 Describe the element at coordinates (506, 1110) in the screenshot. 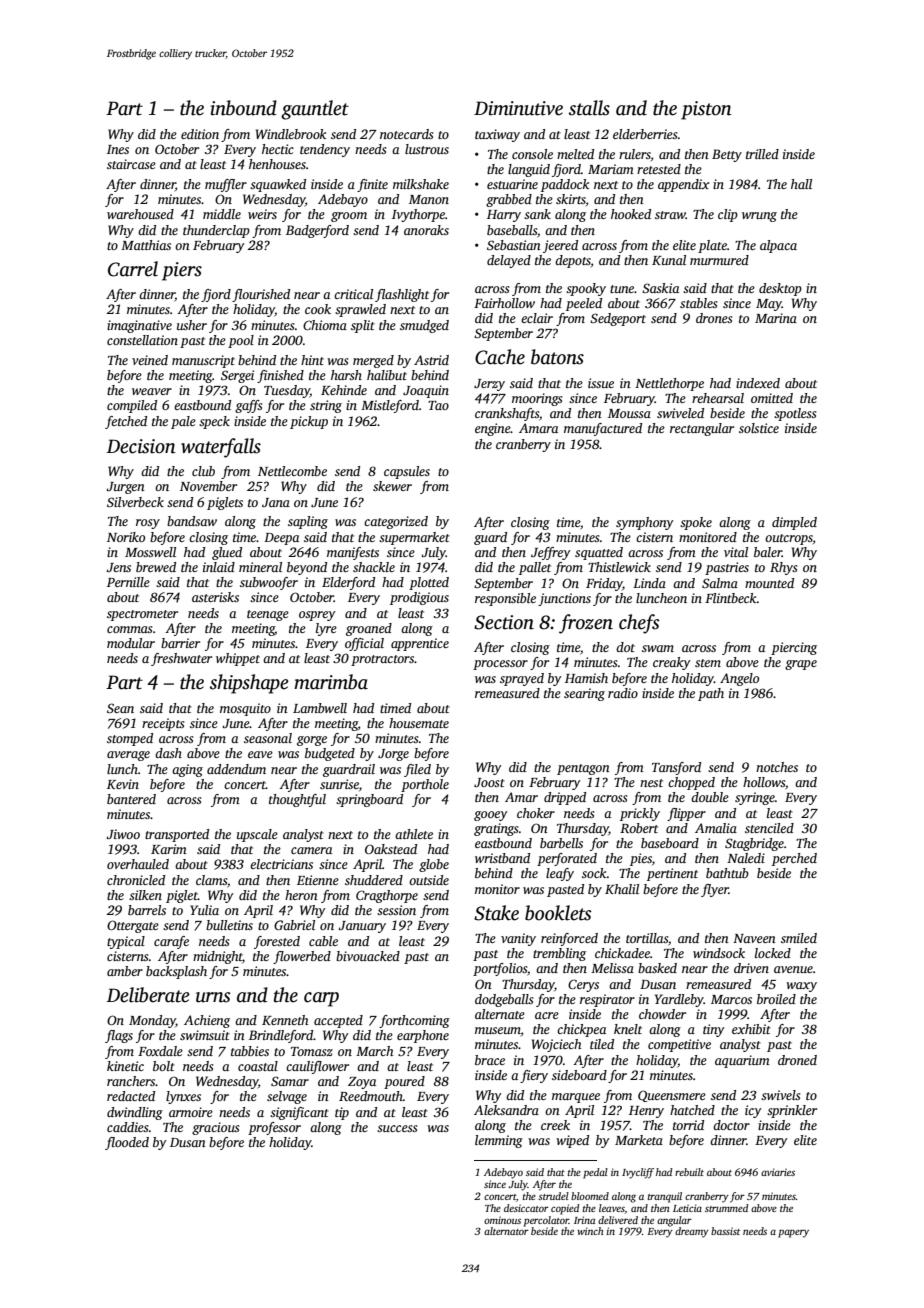

I see `Aleksandra` at that location.
